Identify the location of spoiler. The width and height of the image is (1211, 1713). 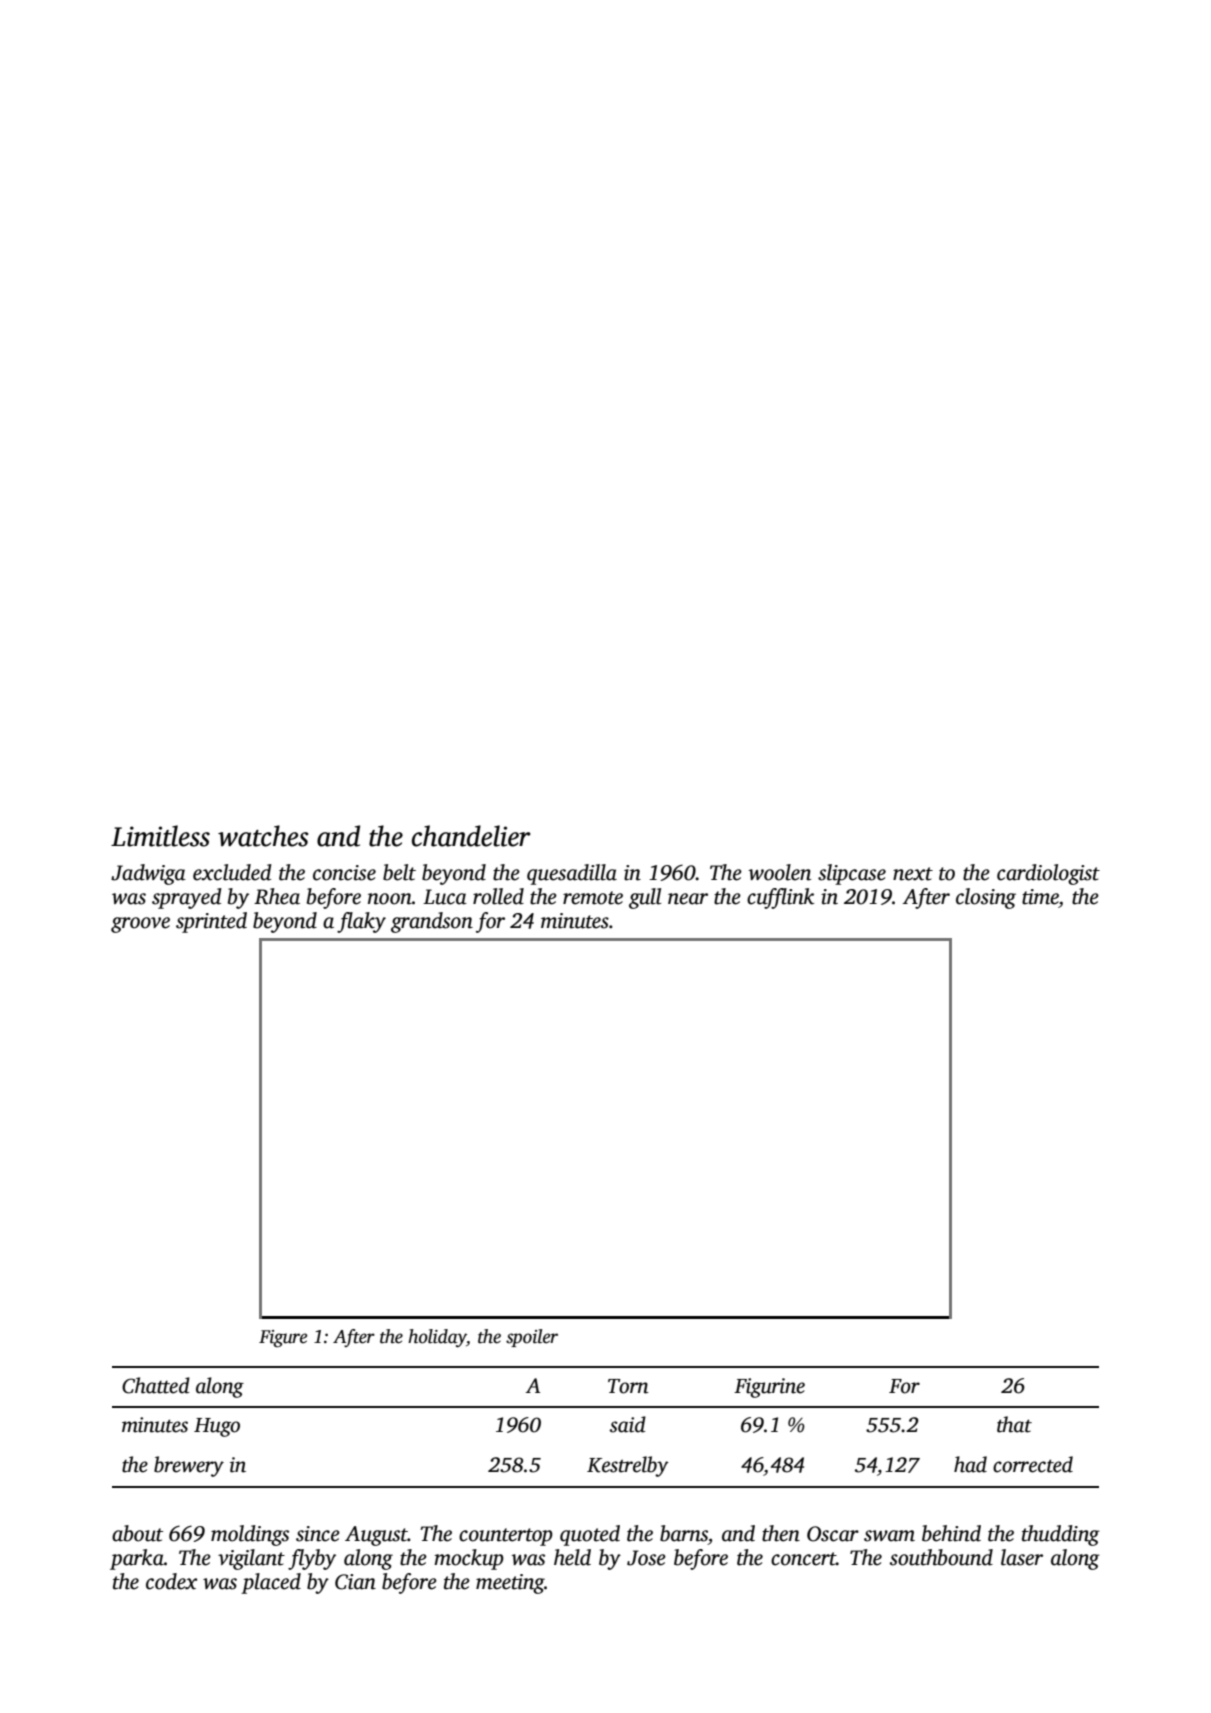
(532, 1338).
